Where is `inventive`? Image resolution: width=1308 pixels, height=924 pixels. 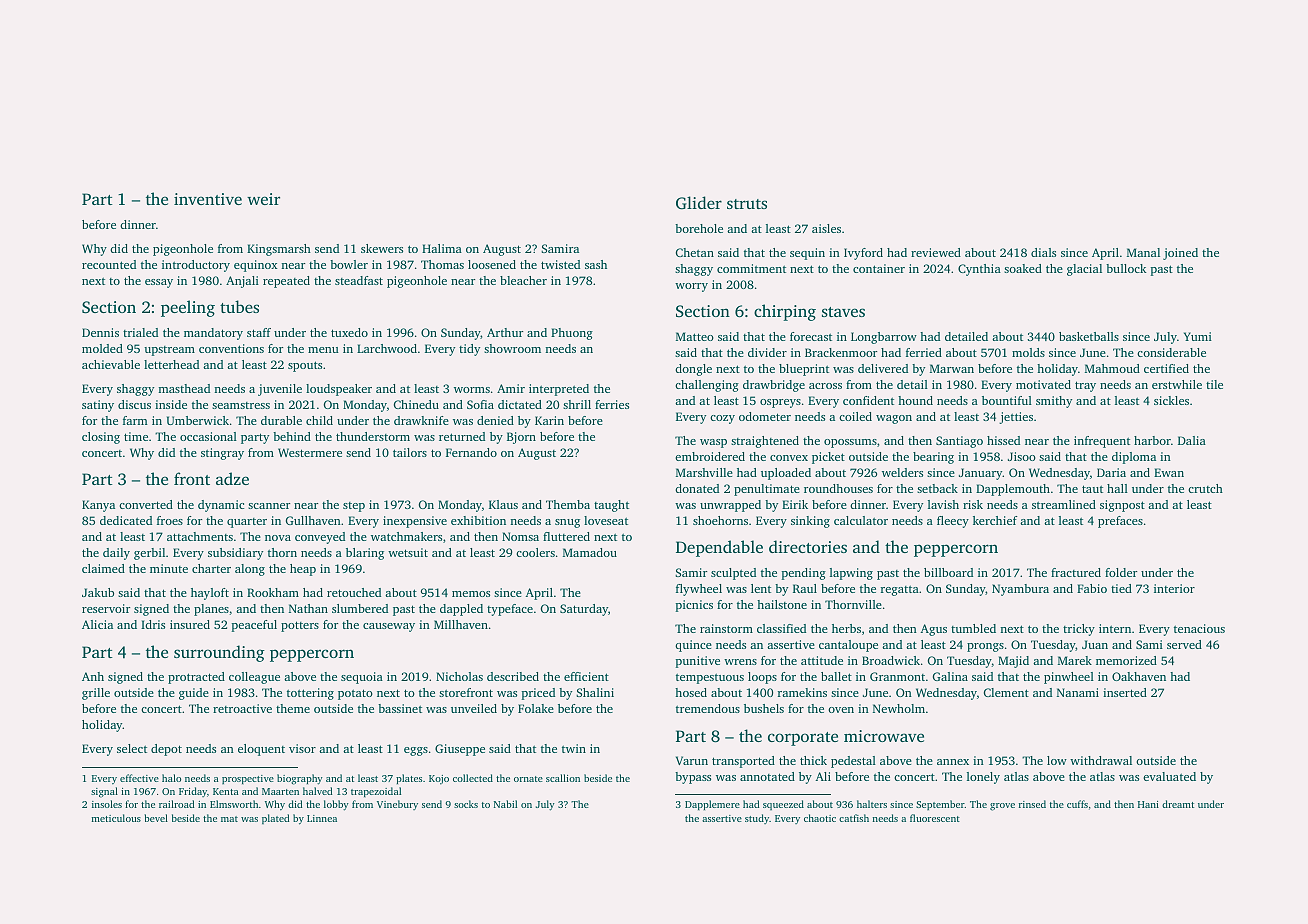 inventive is located at coordinates (208, 199).
